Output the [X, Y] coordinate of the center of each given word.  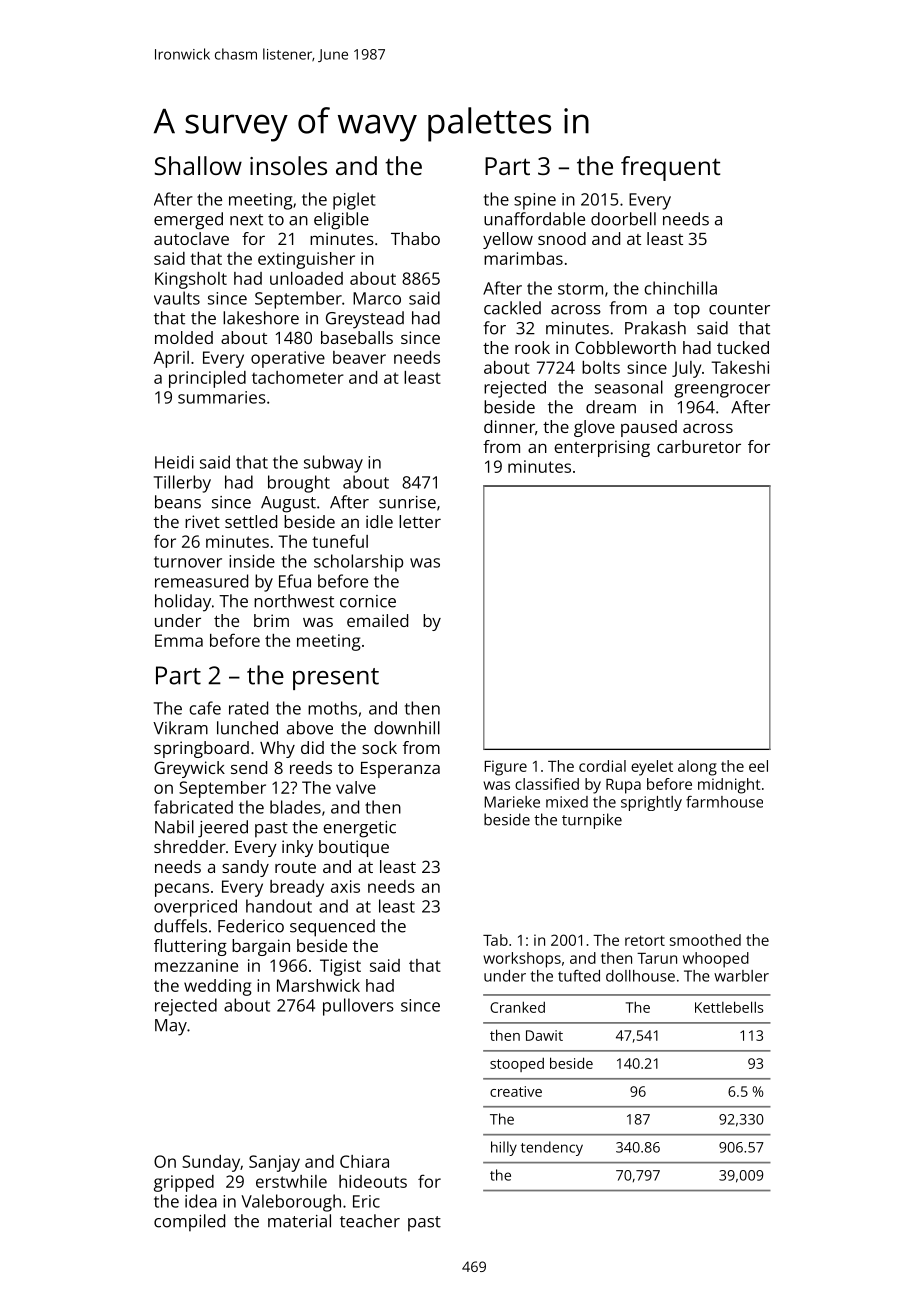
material [299, 1221]
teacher [370, 1221]
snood [562, 238]
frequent [670, 168]
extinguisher [306, 260]
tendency [552, 1148]
